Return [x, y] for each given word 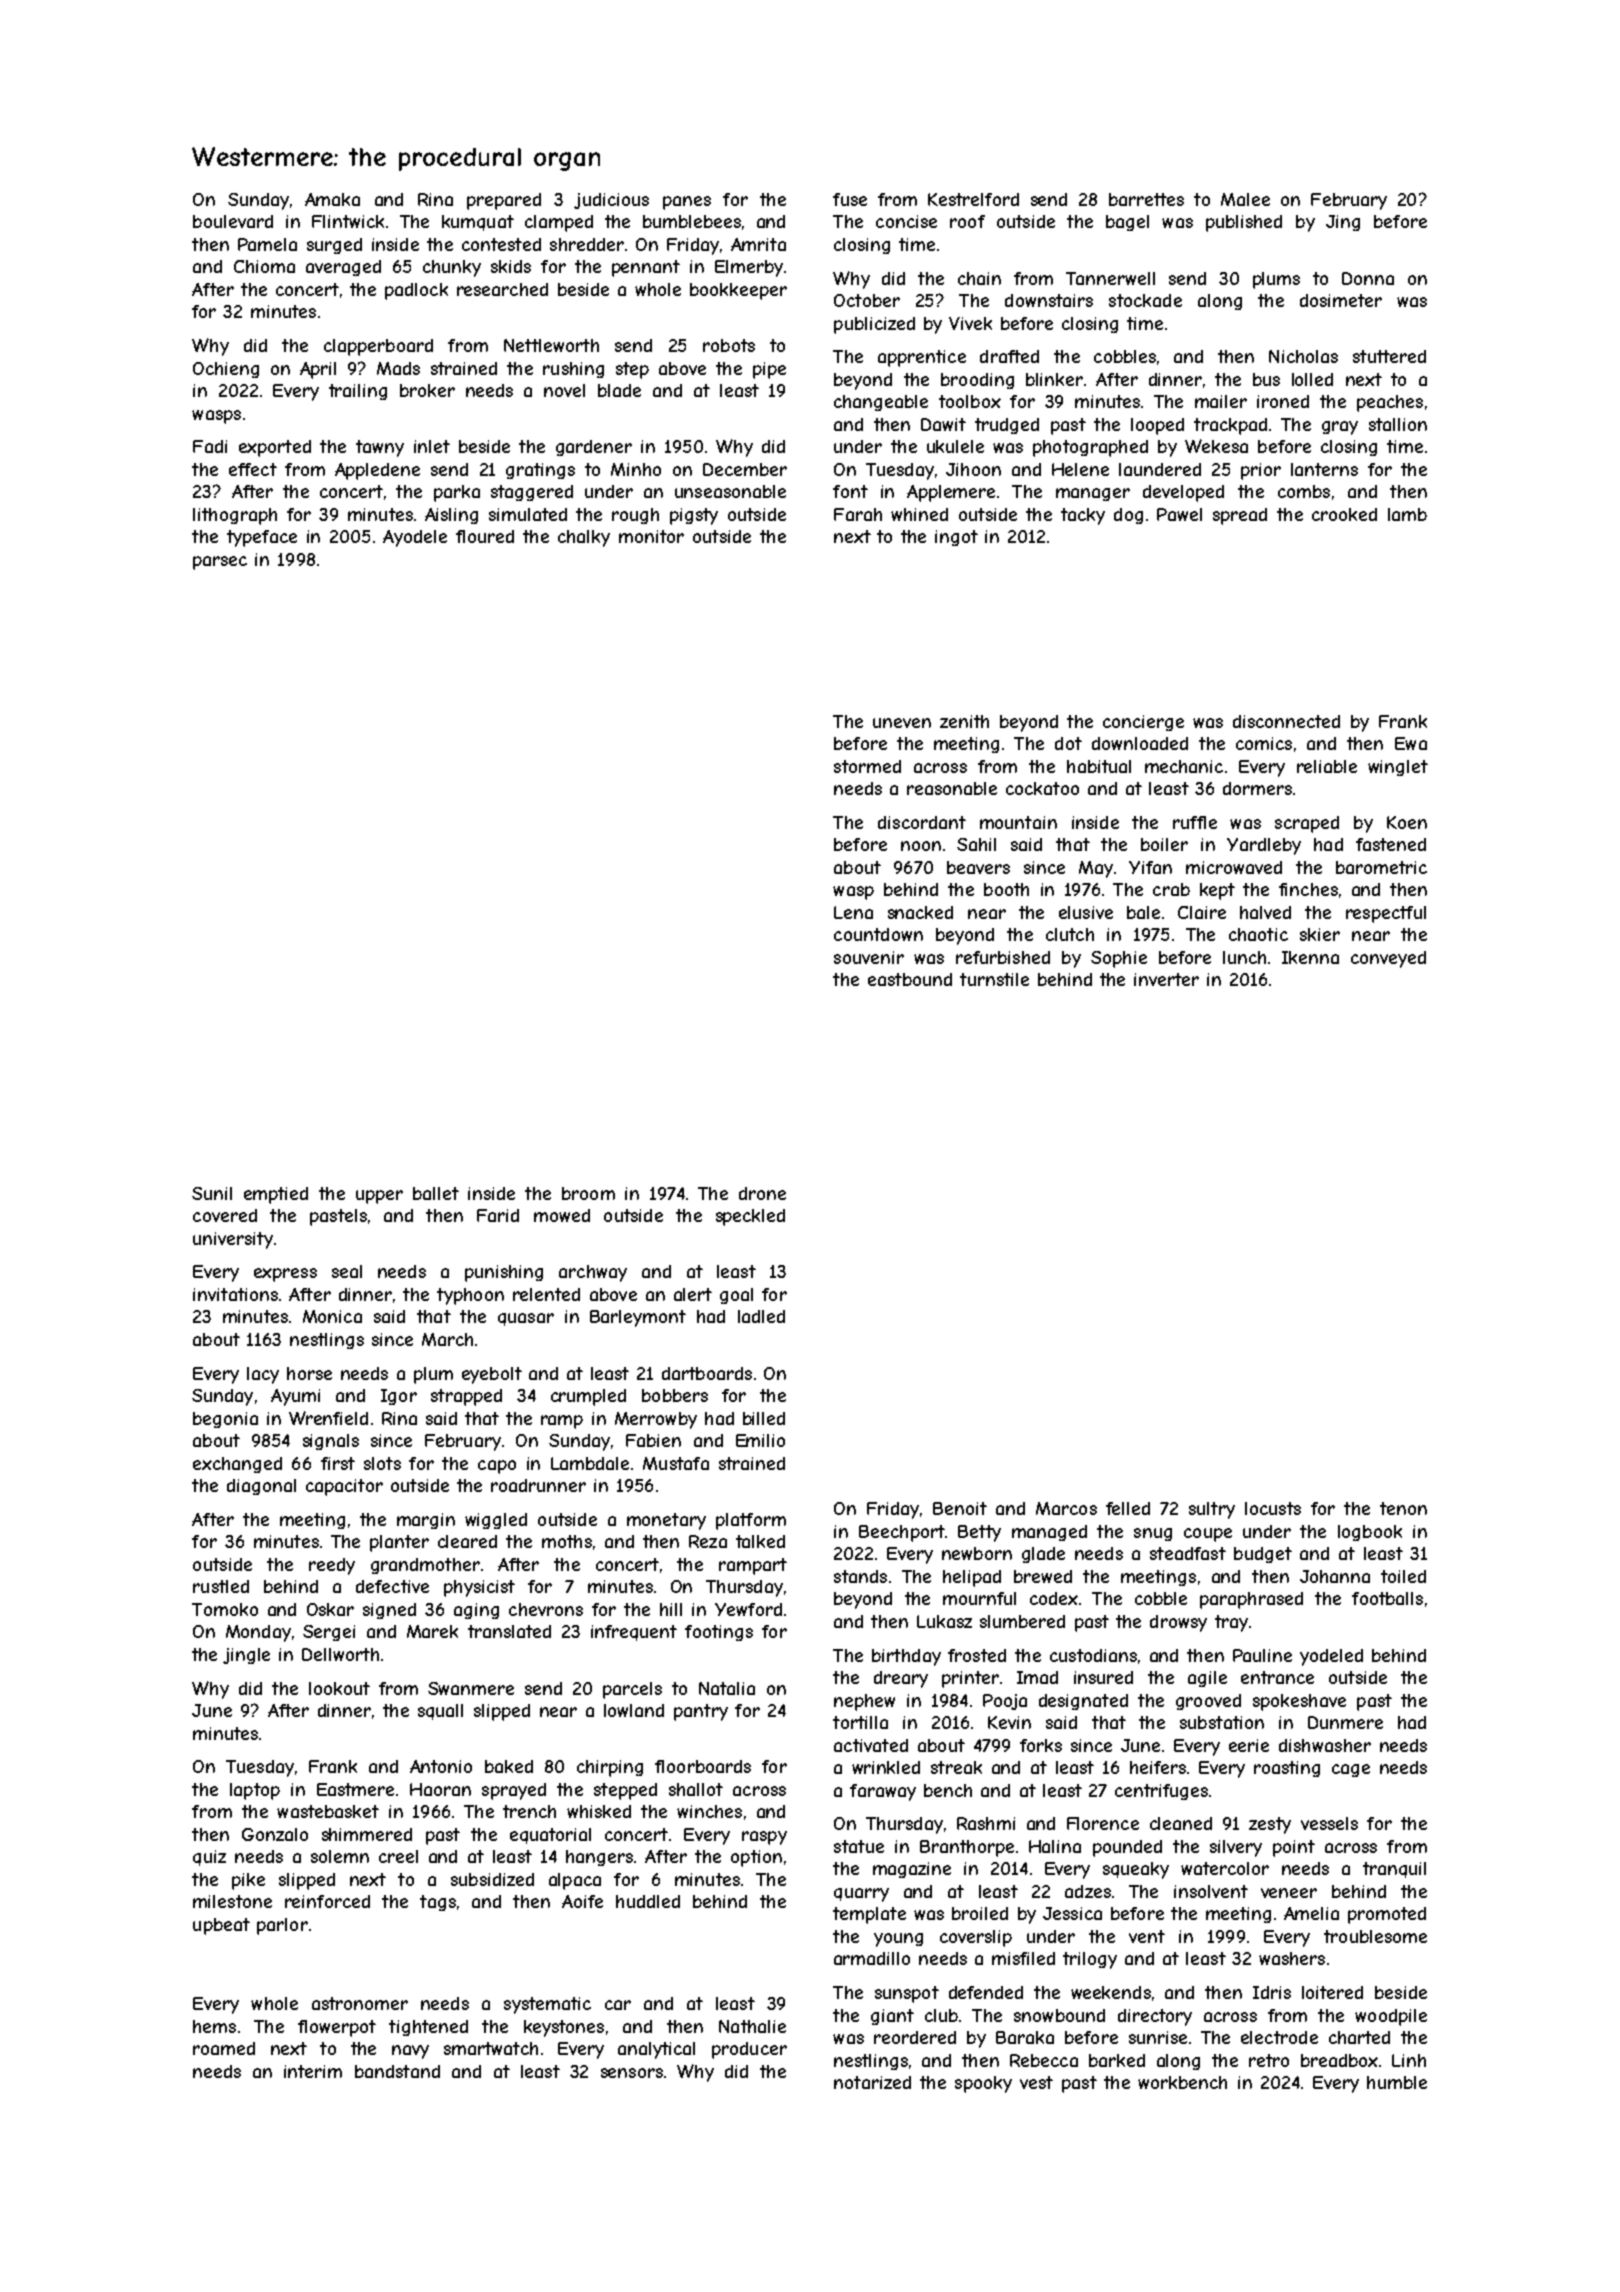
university [233, 1240]
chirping [610, 1768]
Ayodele [415, 538]
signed [389, 1611]
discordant [922, 822]
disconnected [1286, 721]
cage [1351, 1770]
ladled [761, 1316]
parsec [220, 563]
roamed [224, 2048]
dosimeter [1341, 300]
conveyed [1388, 959]
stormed [867, 766]
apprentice [922, 358]
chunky [452, 268]
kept [1217, 891]
